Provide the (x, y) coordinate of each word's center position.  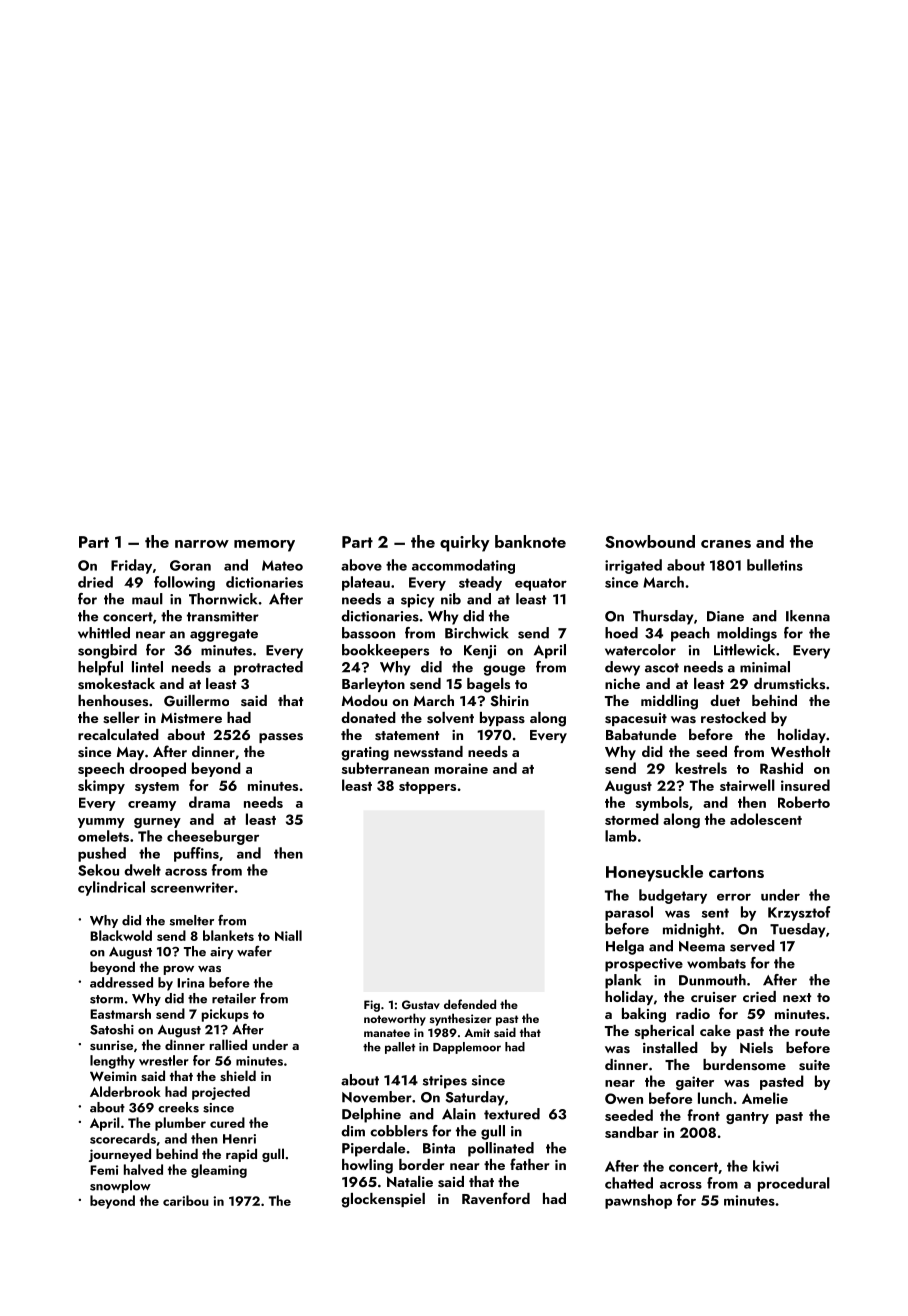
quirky (465, 543)
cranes (726, 544)
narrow (202, 544)
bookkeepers (385, 651)
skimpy (101, 786)
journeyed (119, 1155)
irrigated (633, 566)
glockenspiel (383, 1200)
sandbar (632, 1132)
